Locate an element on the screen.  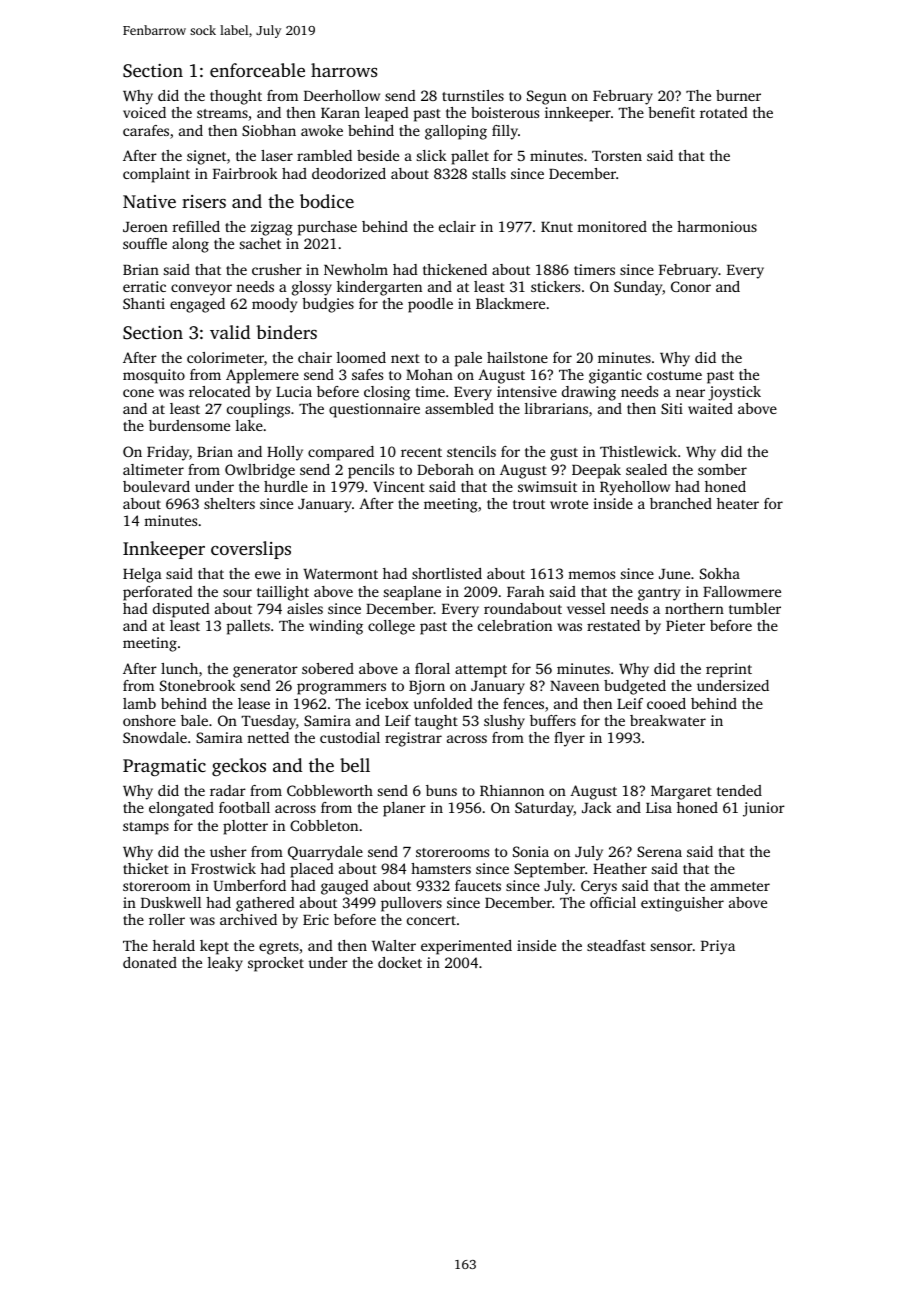
onshore is located at coordinates (149, 720).
